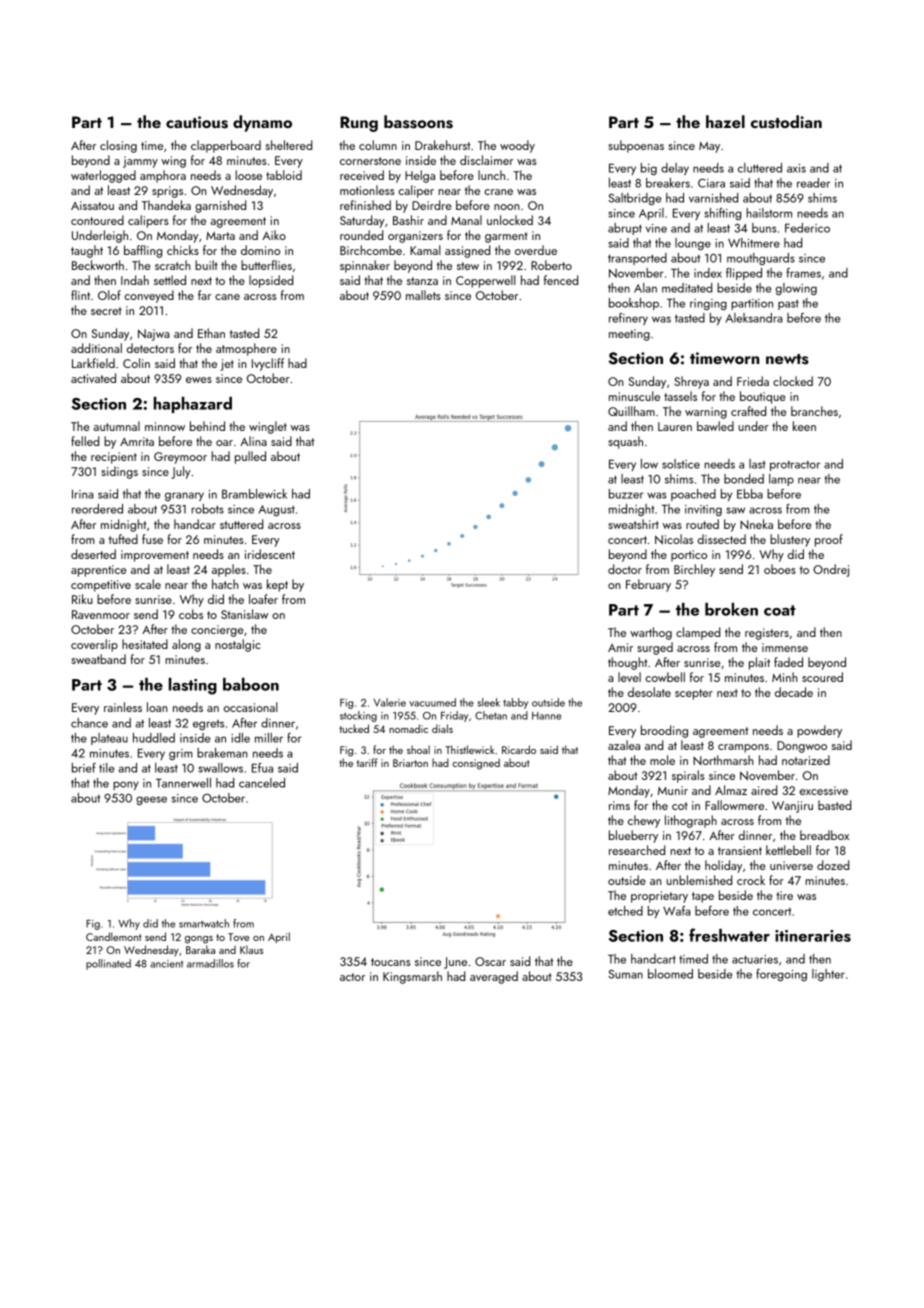 This image has height=1308, width=924. What do you see at coordinates (262, 783) in the image?
I see `canceled` at bounding box center [262, 783].
